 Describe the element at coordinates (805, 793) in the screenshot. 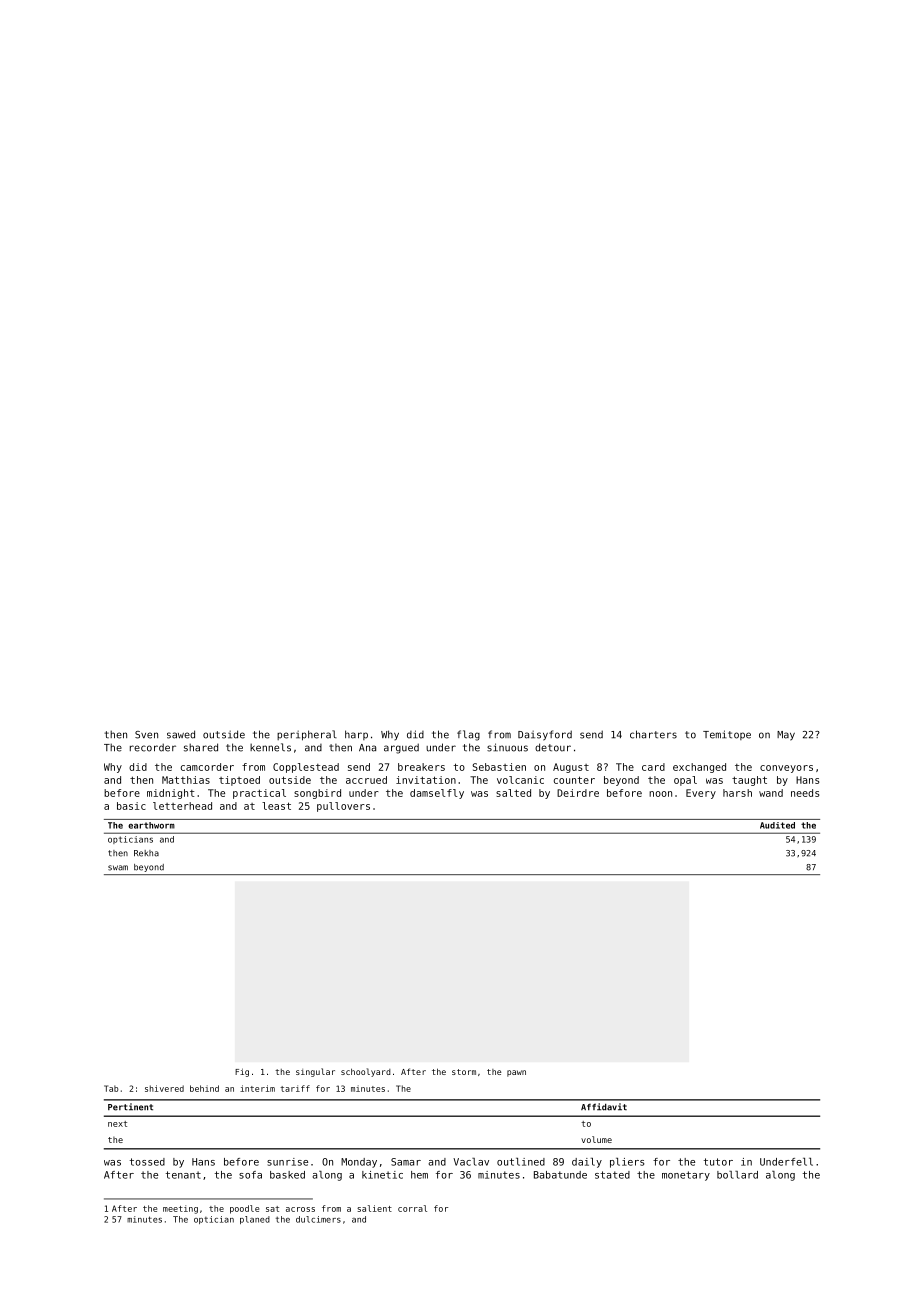

I see `needs` at that location.
